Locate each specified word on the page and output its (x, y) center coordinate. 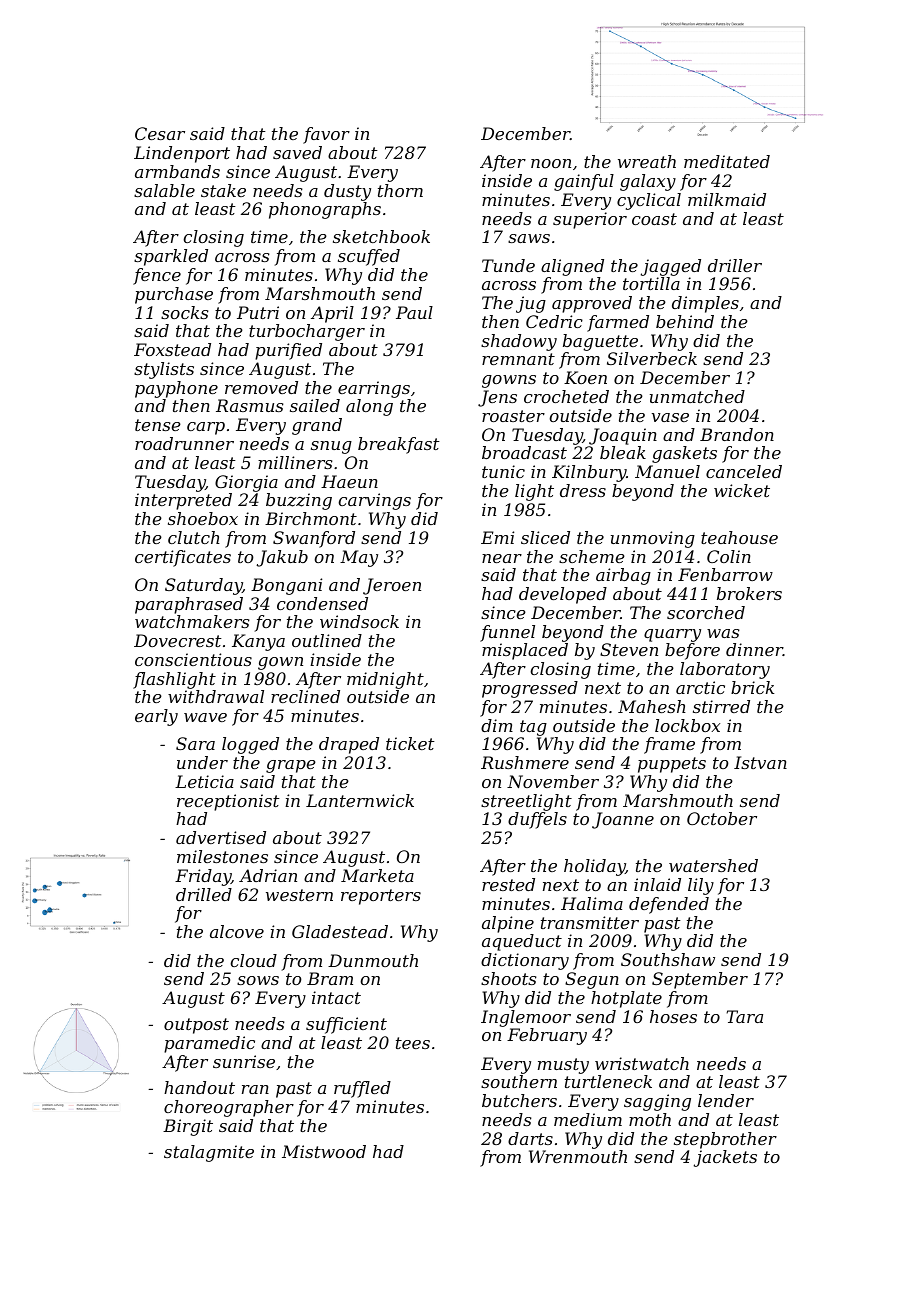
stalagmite (209, 1153)
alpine (508, 924)
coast (654, 219)
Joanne (623, 820)
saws (529, 238)
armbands (177, 171)
